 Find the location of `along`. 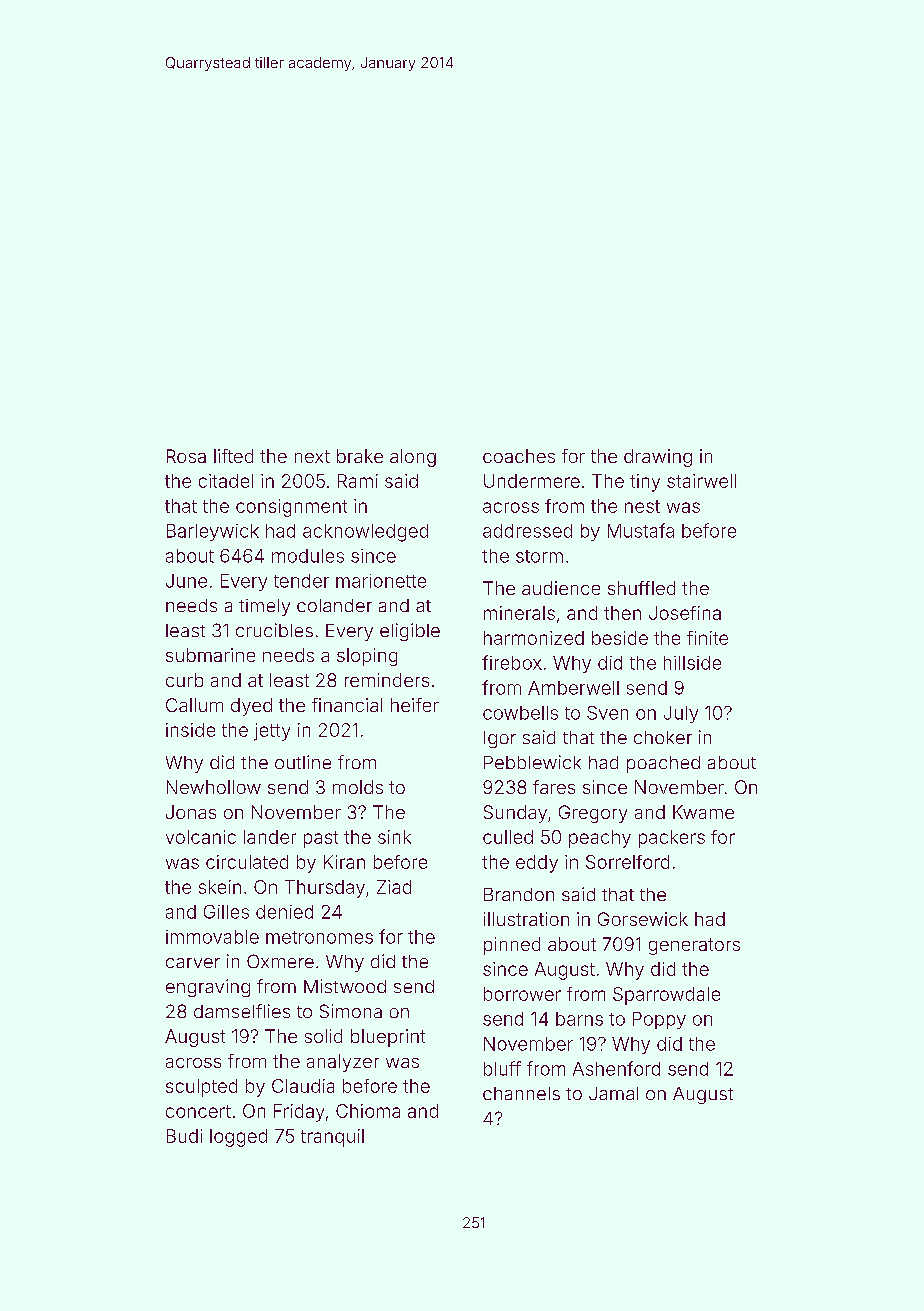

along is located at coordinates (413, 458).
